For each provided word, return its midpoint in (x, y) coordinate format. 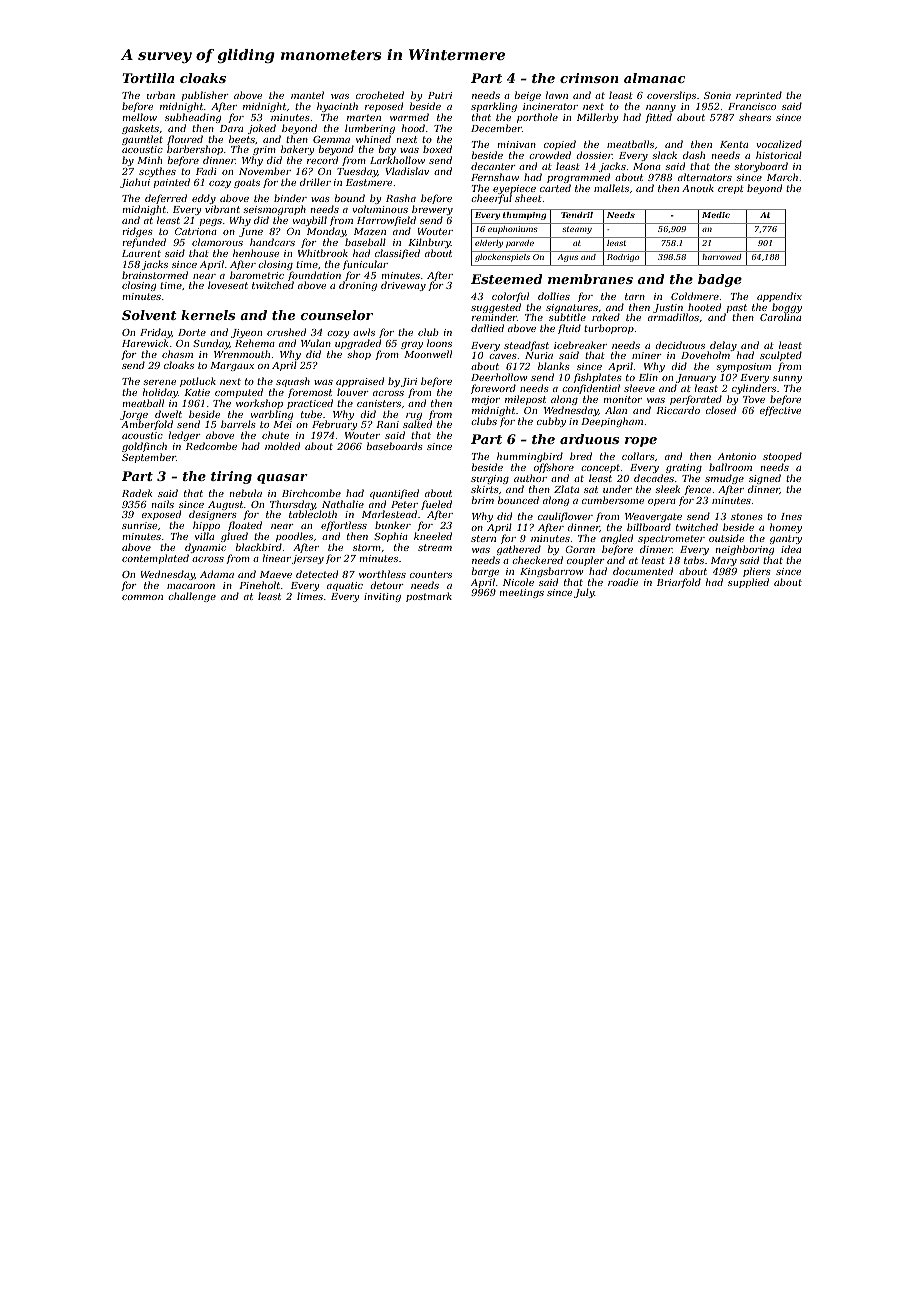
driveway (403, 286)
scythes (157, 172)
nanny (661, 108)
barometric (257, 275)
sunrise (139, 525)
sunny (787, 380)
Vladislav (407, 171)
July (584, 593)
